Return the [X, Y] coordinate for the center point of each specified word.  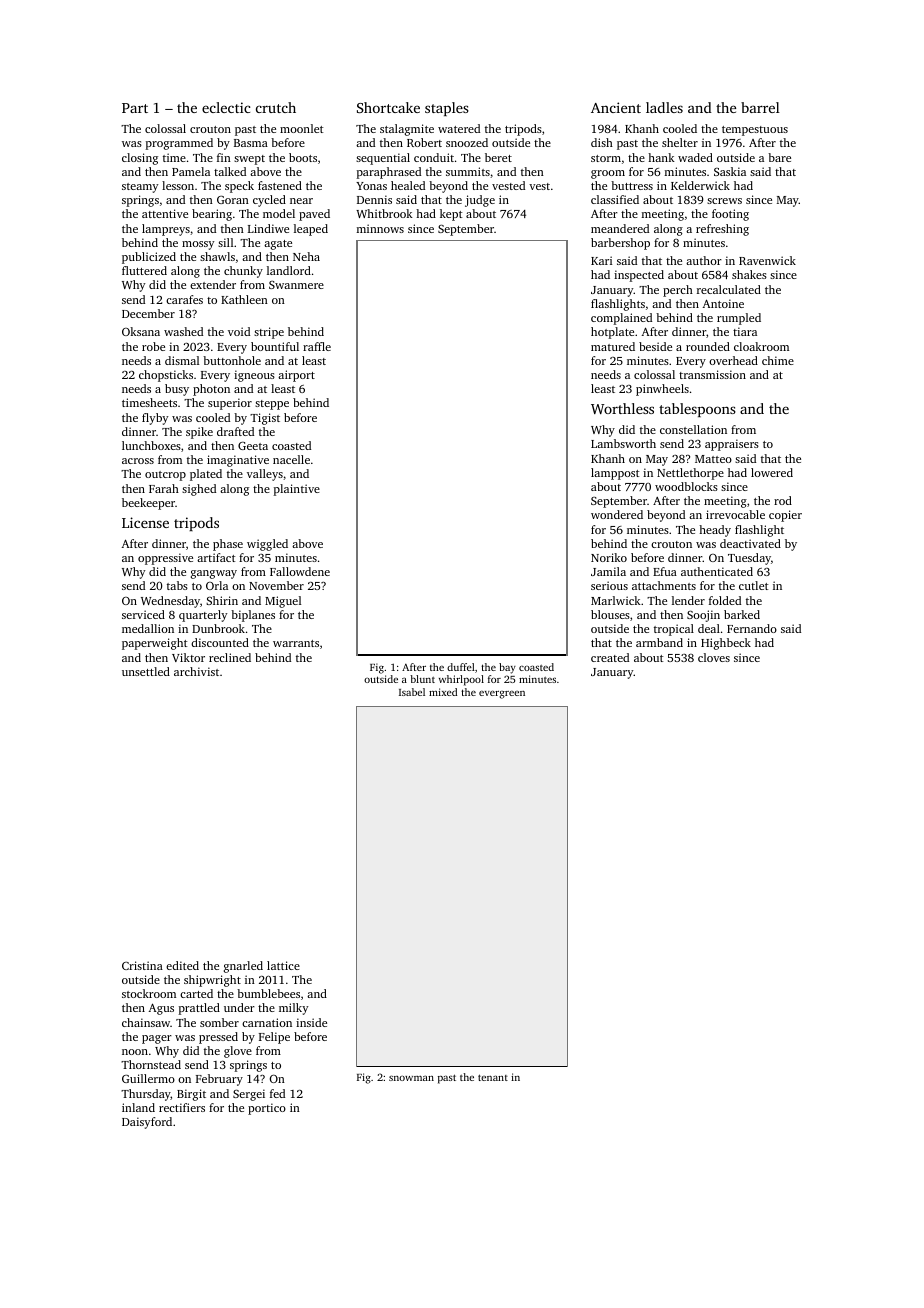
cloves [714, 657]
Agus [161, 1009]
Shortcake [388, 107]
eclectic [226, 107]
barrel [760, 107]
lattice [283, 965]
